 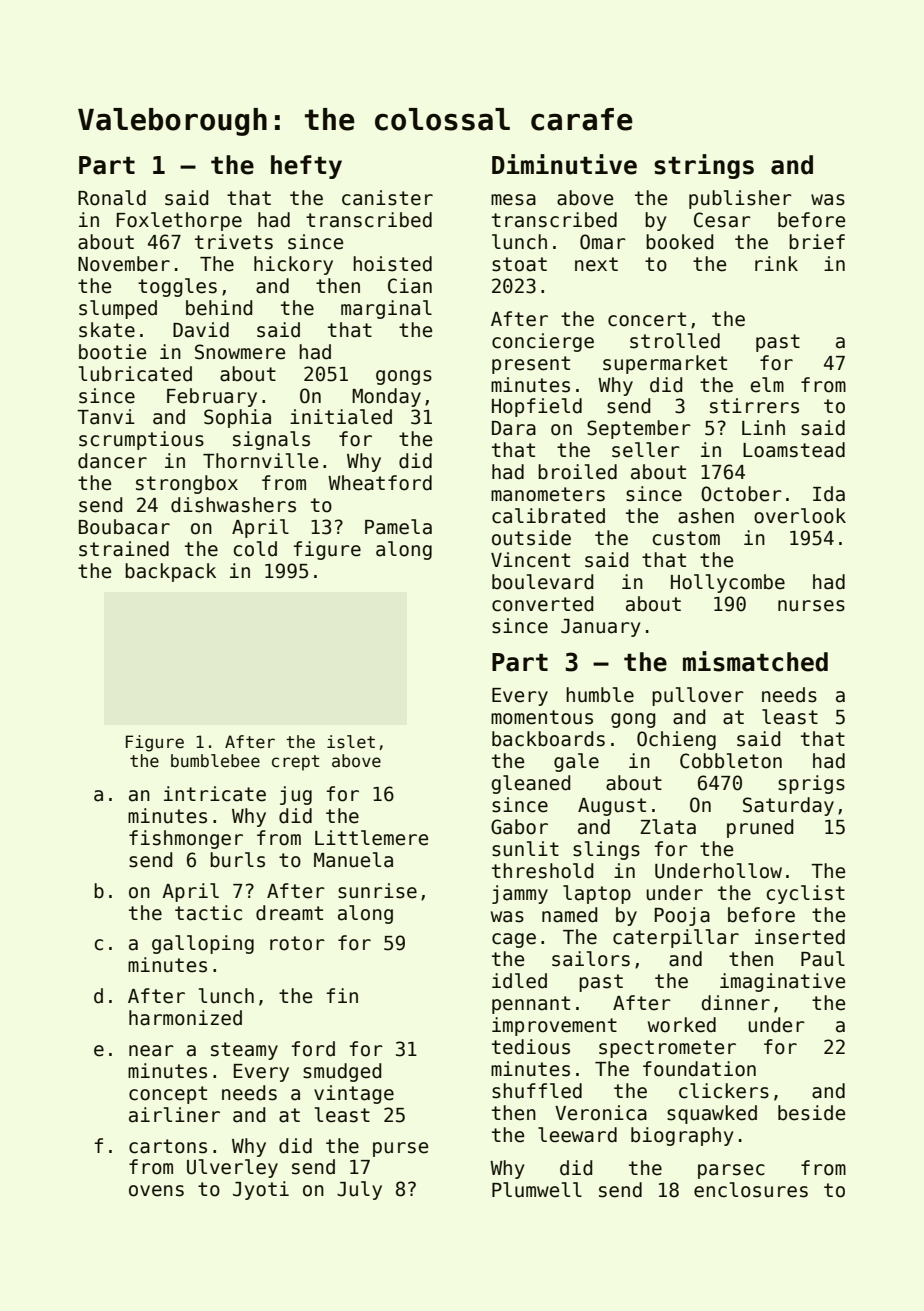 I want to click on mismatched, so click(x=755, y=661).
